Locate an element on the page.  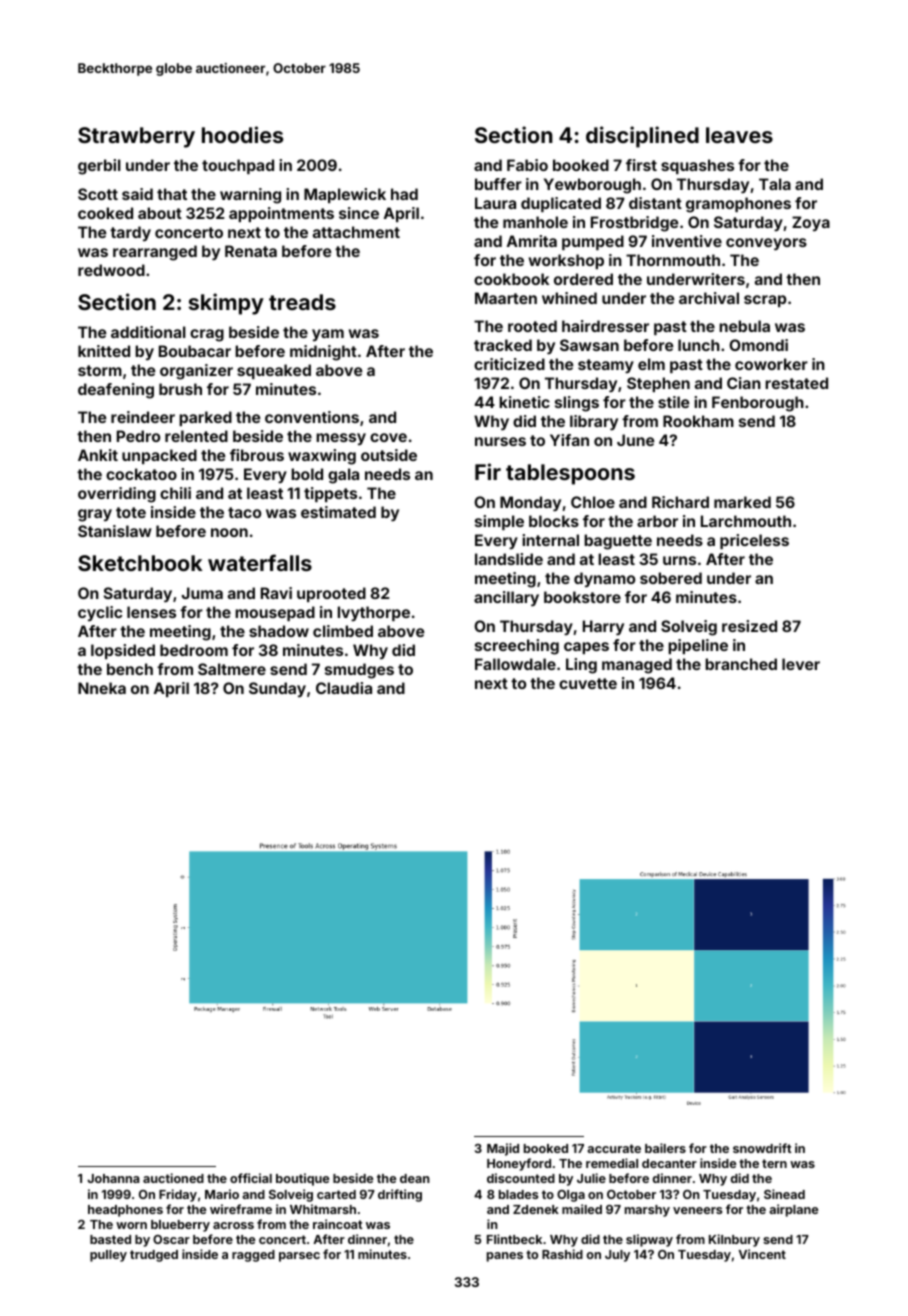
baguette is located at coordinates (618, 542).
